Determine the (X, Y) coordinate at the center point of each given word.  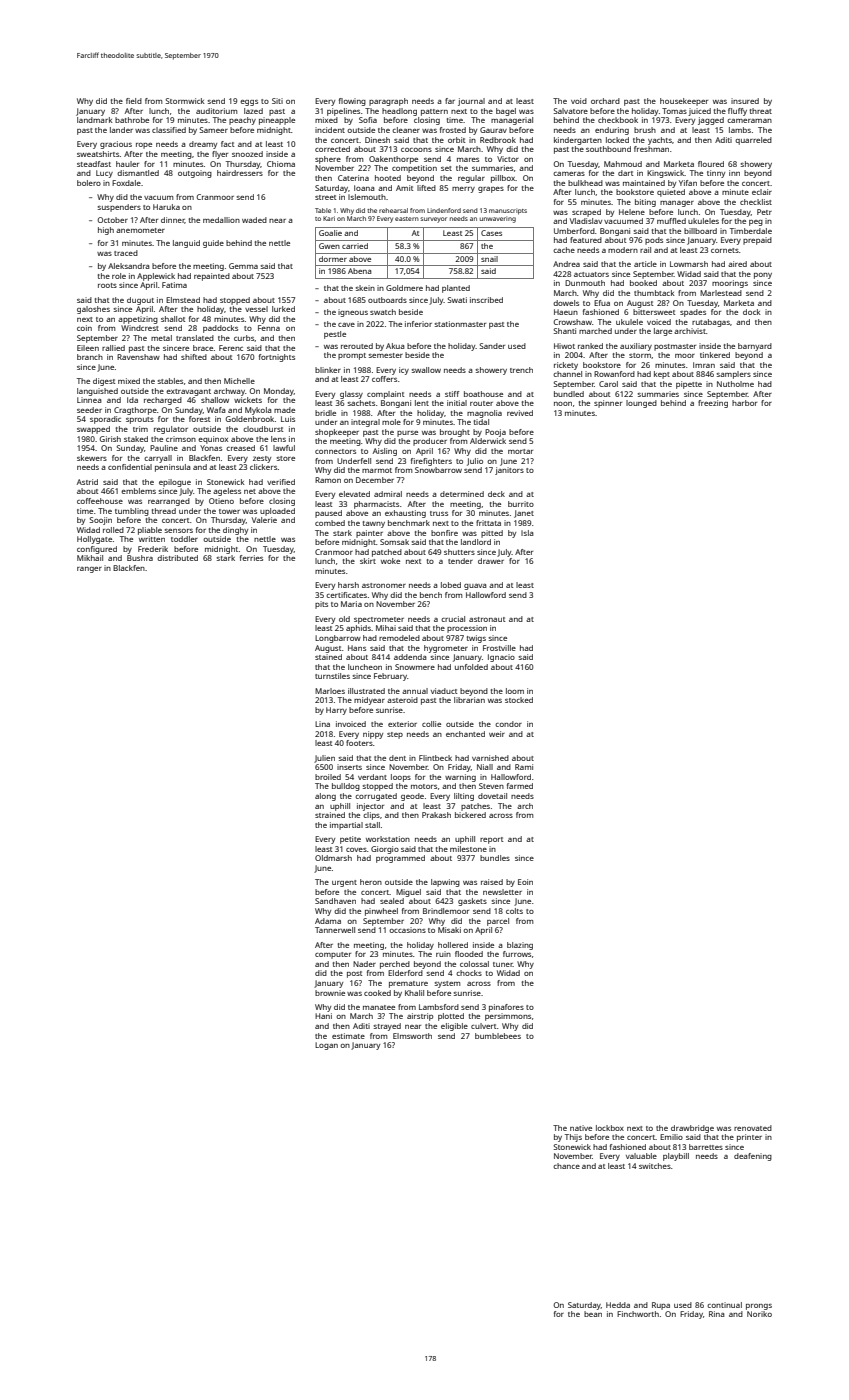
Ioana (364, 188)
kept (662, 375)
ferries (251, 558)
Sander (492, 346)
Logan (326, 1046)
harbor (744, 403)
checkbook (618, 120)
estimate (348, 1036)
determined (462, 494)
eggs (249, 103)
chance (566, 1166)
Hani (323, 1016)
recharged (163, 401)
